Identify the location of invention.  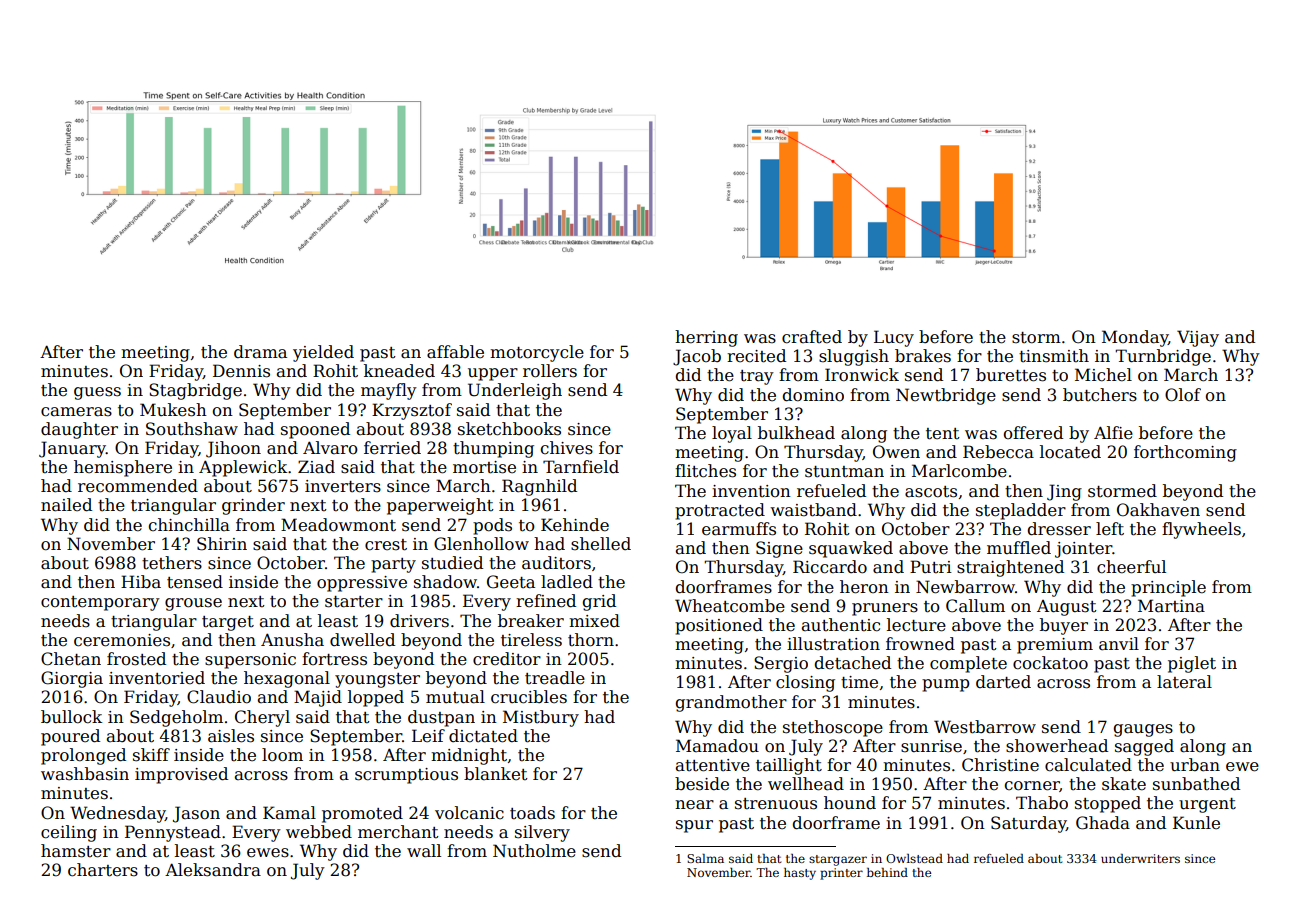
(751, 491).
